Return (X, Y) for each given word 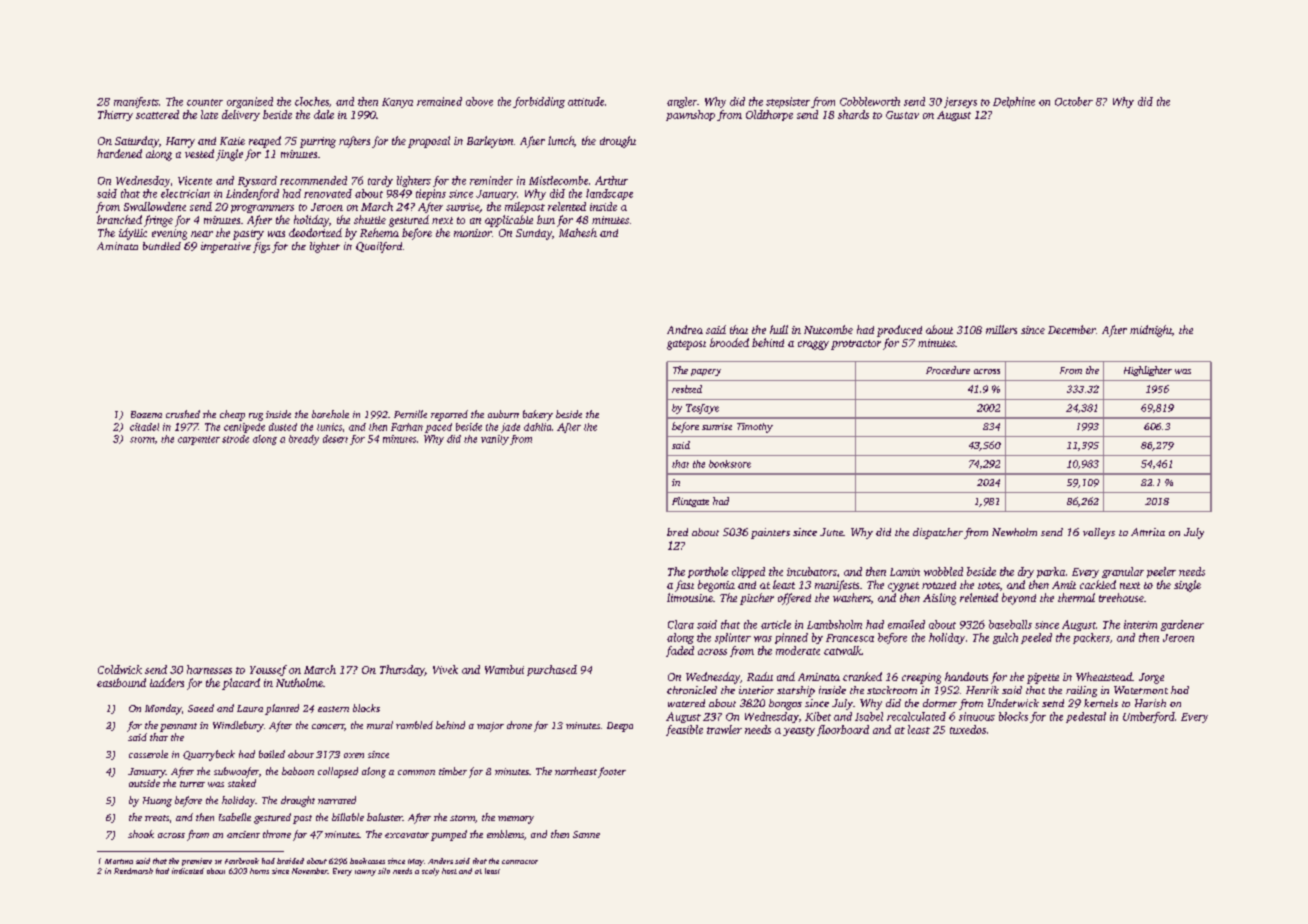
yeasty (799, 731)
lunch (561, 140)
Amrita (1148, 532)
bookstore (730, 464)
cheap (232, 415)
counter (205, 102)
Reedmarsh (133, 871)
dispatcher (938, 533)
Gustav (902, 115)
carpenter (199, 440)
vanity (495, 440)
